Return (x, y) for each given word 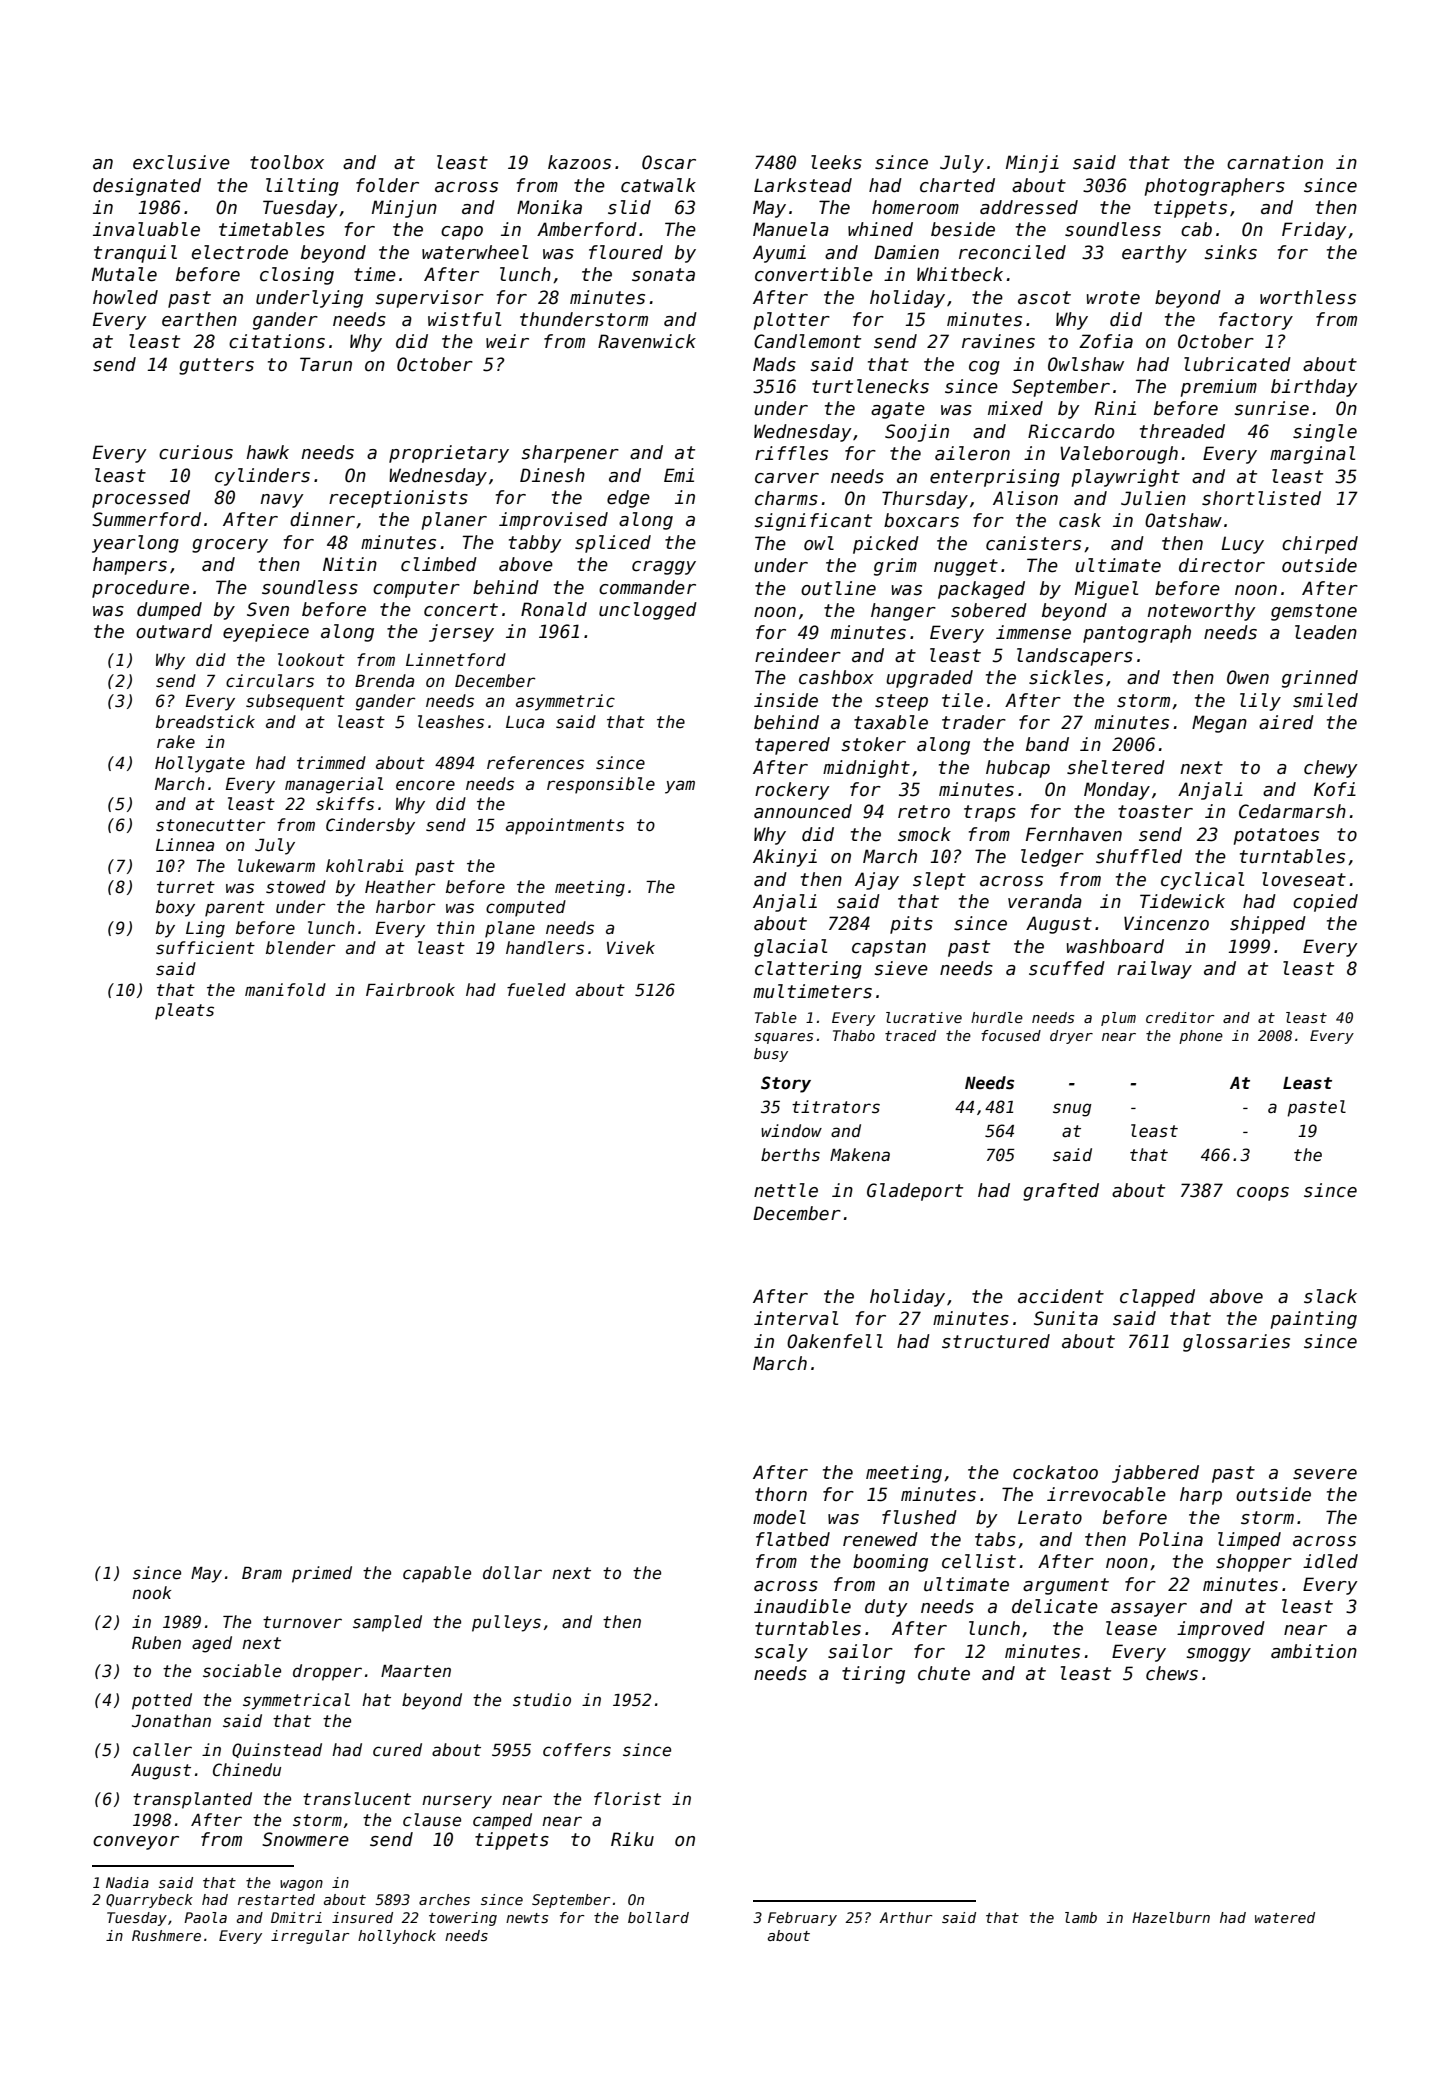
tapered (792, 746)
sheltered (1116, 767)
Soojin (917, 433)
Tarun (326, 364)
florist (627, 1799)
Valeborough (1119, 455)
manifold (285, 990)
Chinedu (247, 1770)
